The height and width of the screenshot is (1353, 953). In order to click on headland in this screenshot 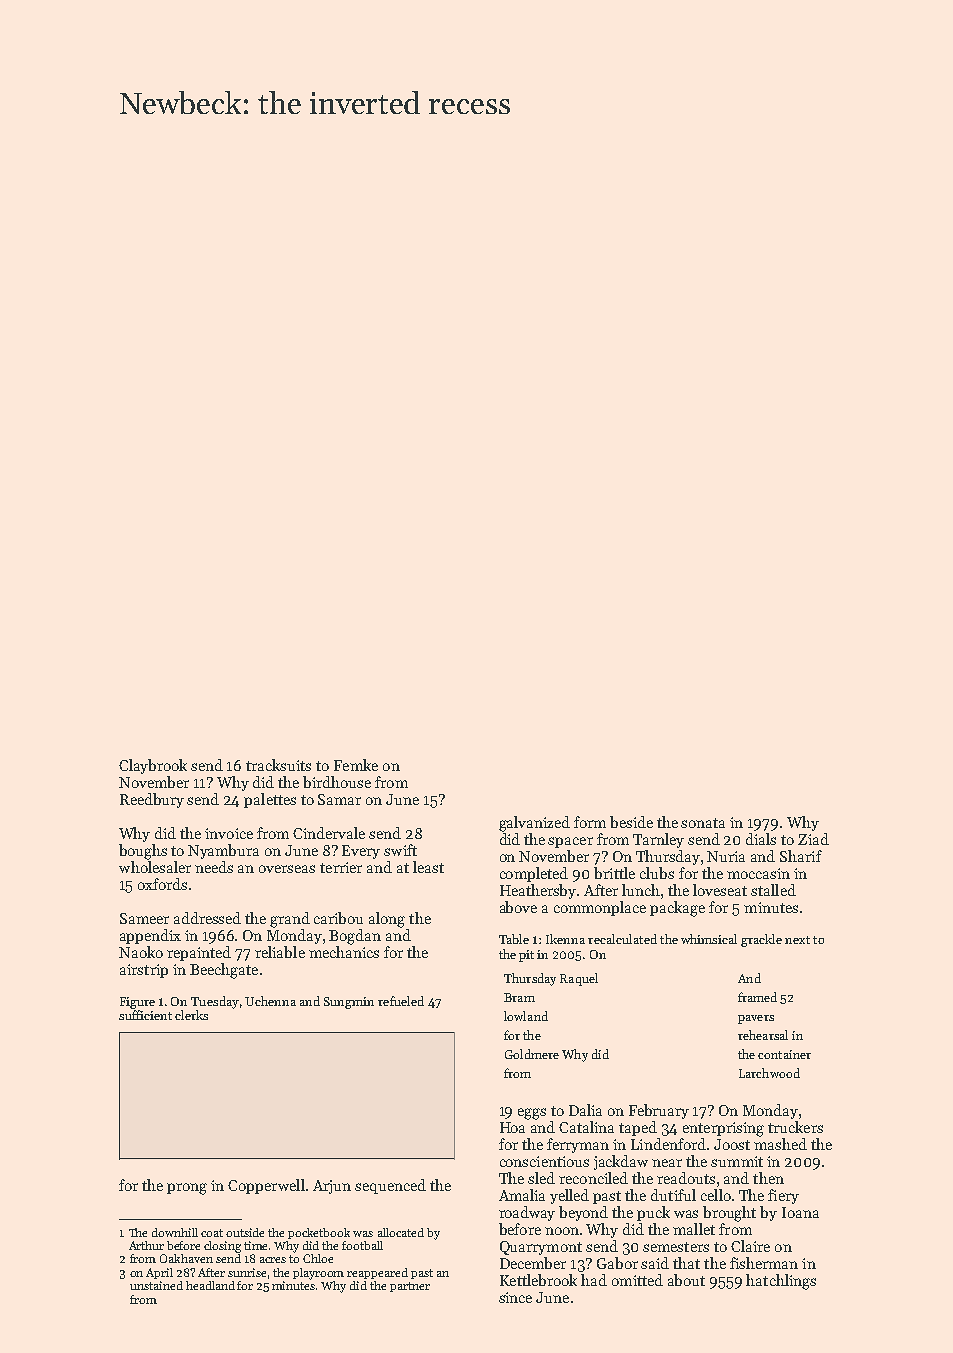, I will do `click(210, 1285)`.
